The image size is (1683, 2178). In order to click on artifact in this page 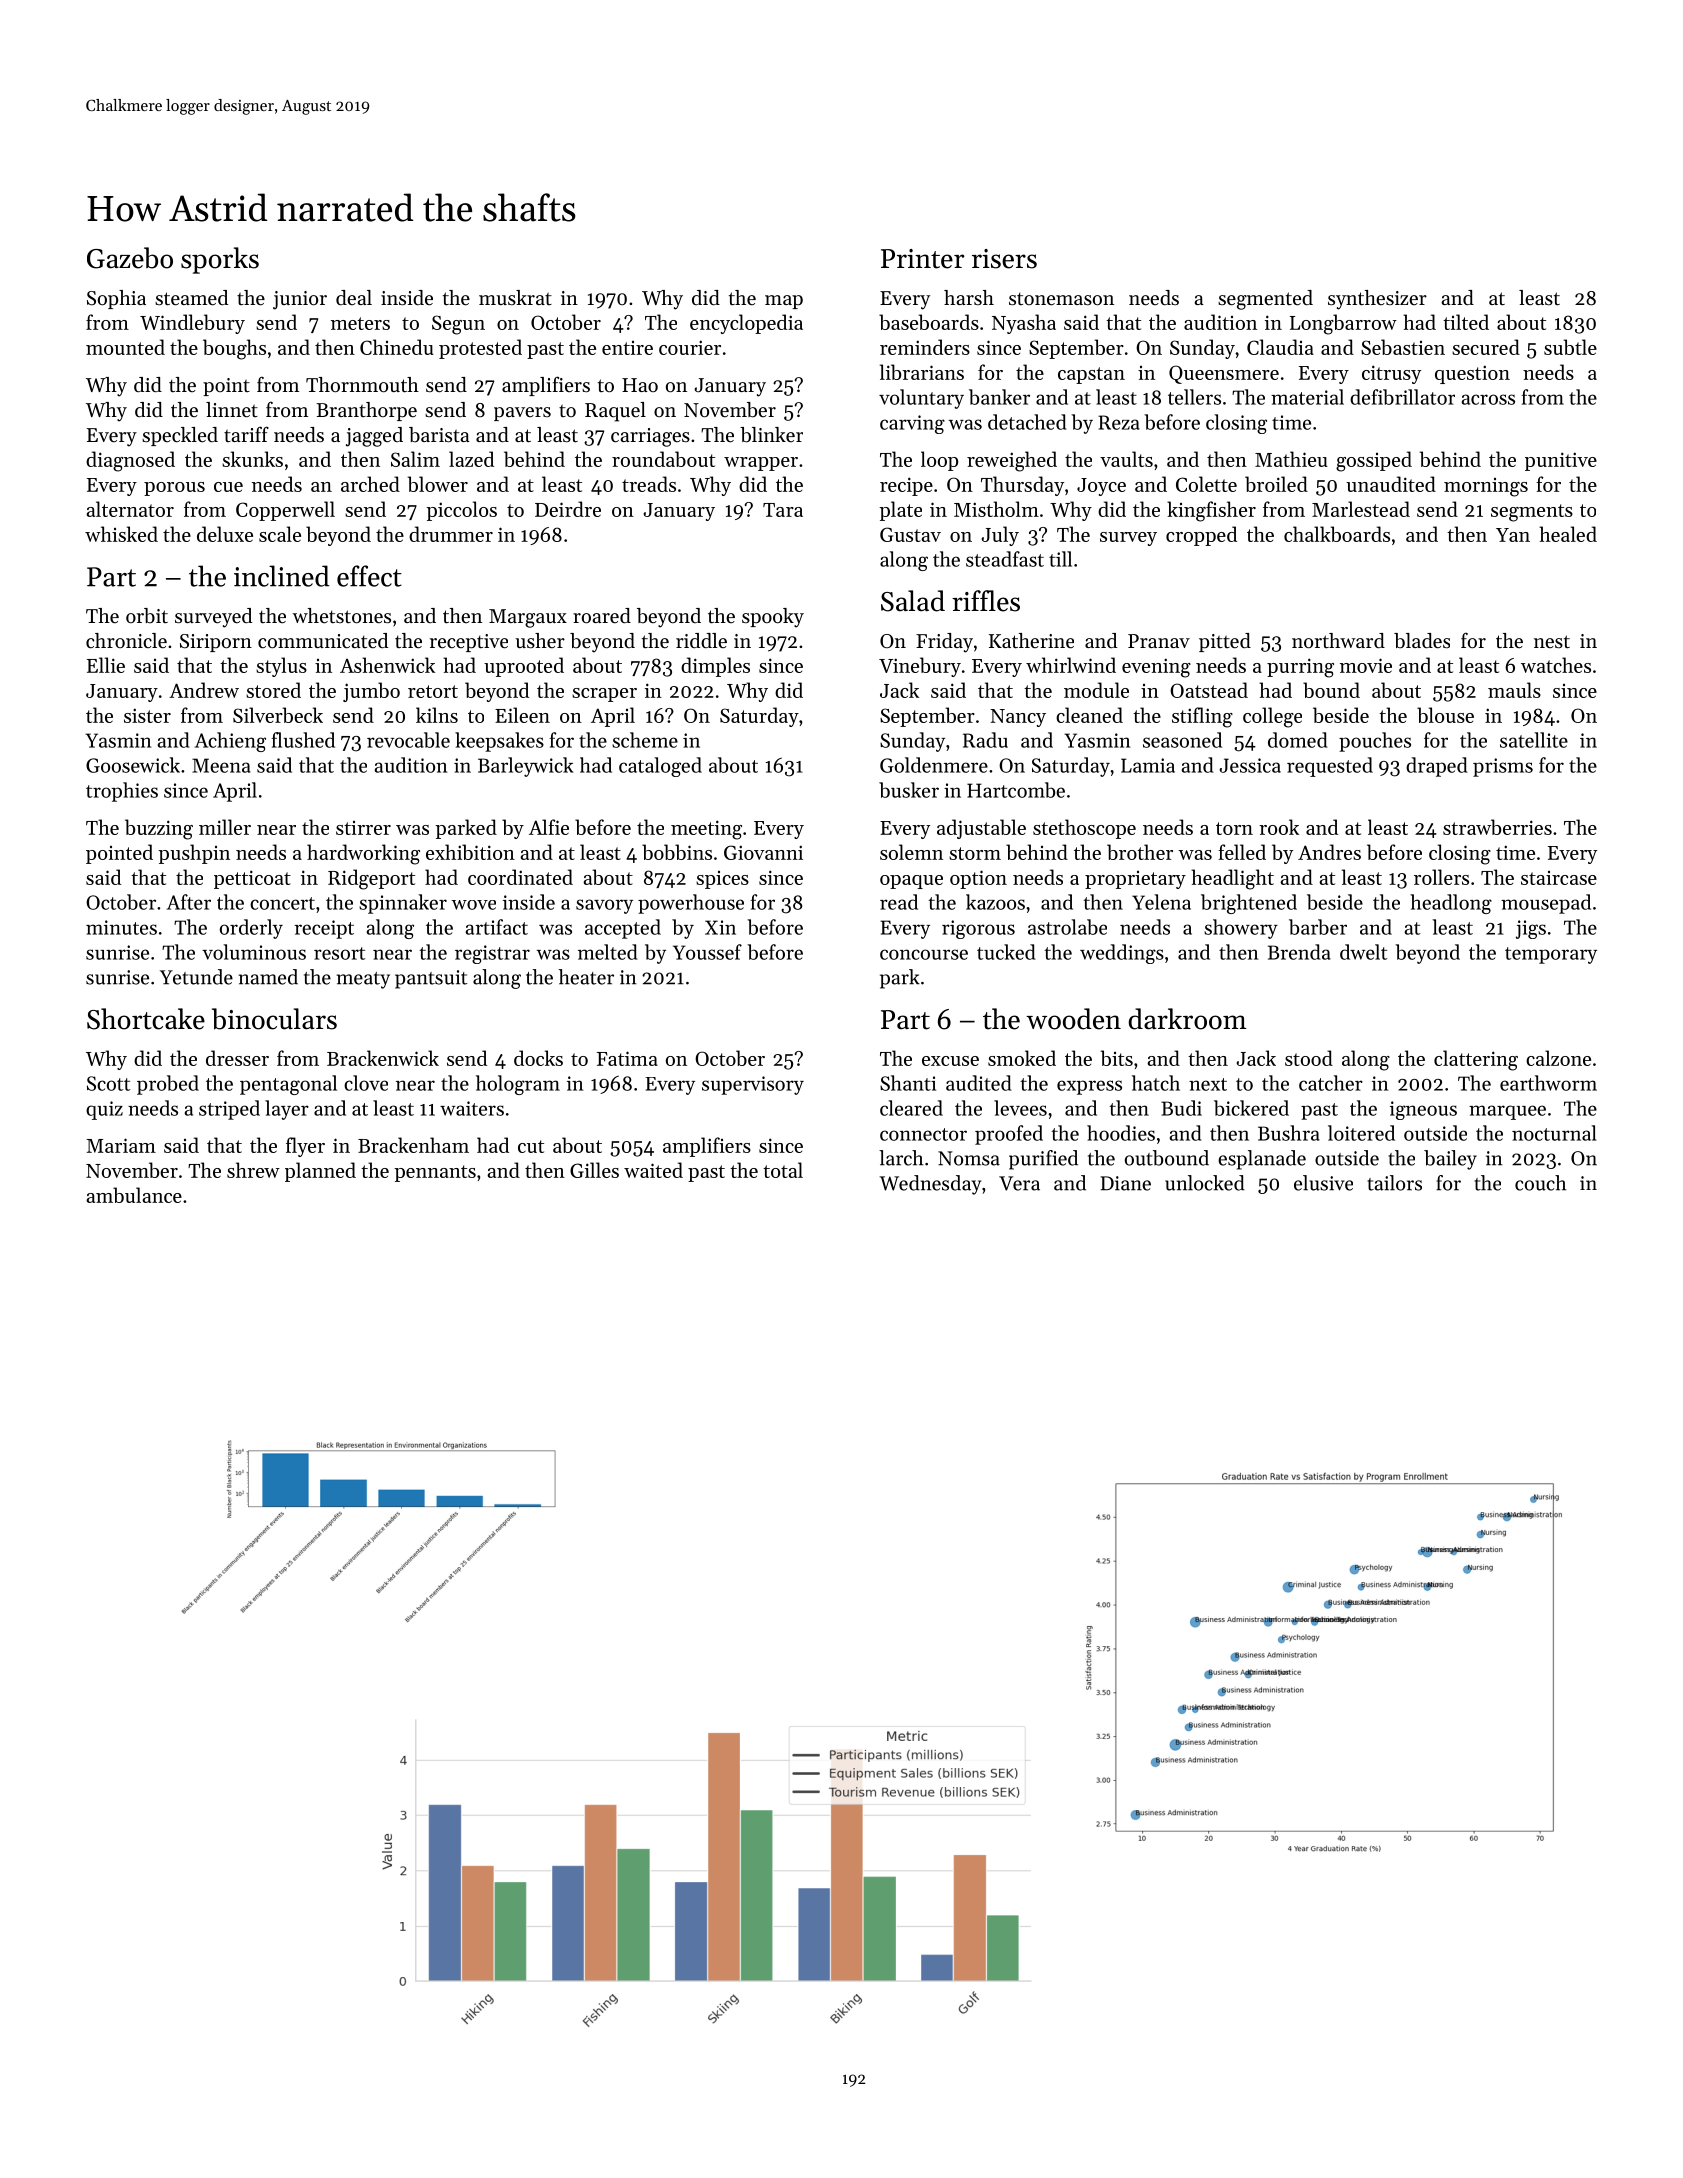, I will do `click(496, 927)`.
